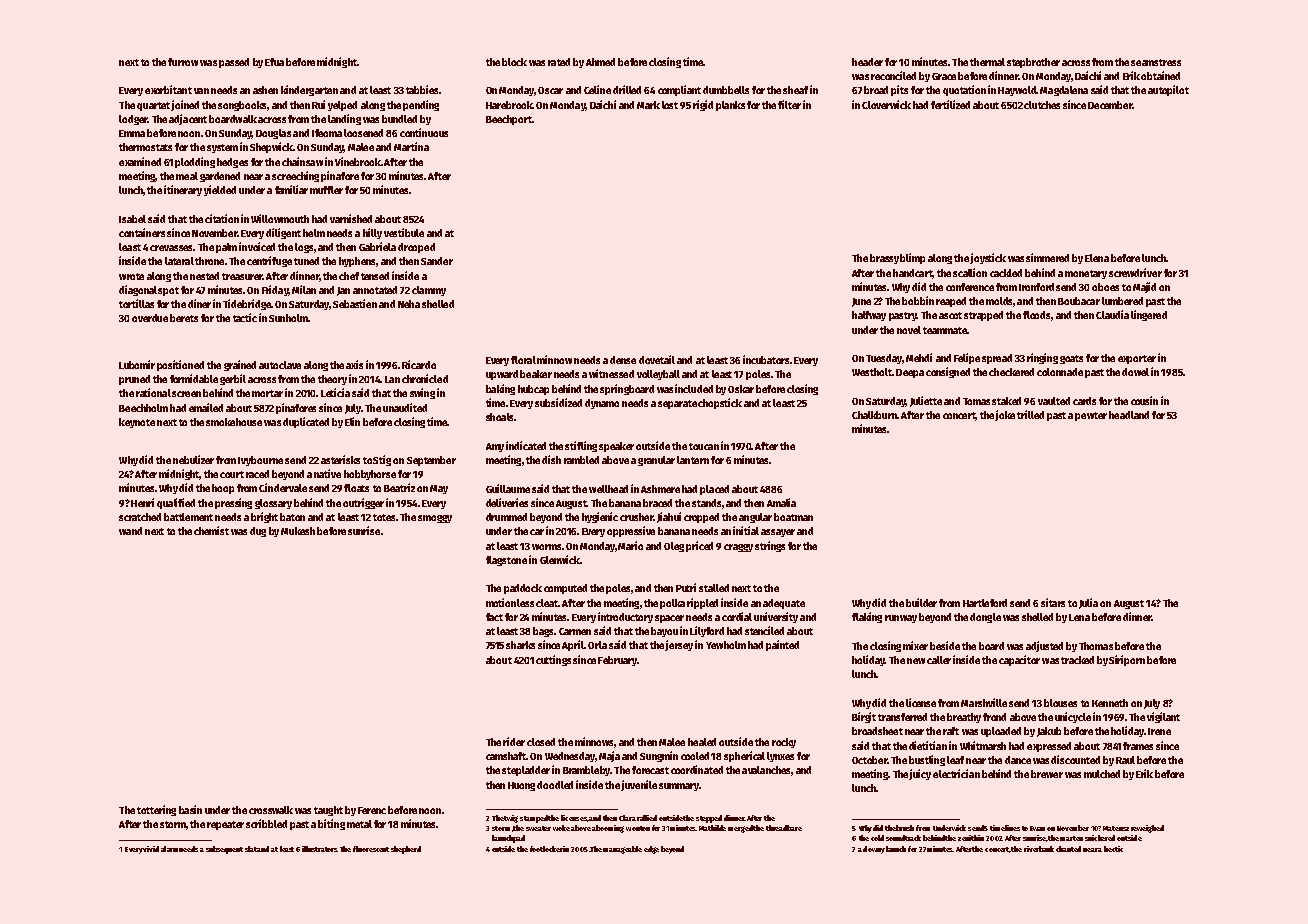 This screenshot has height=924, width=1308. I want to click on furrow, so click(183, 62).
